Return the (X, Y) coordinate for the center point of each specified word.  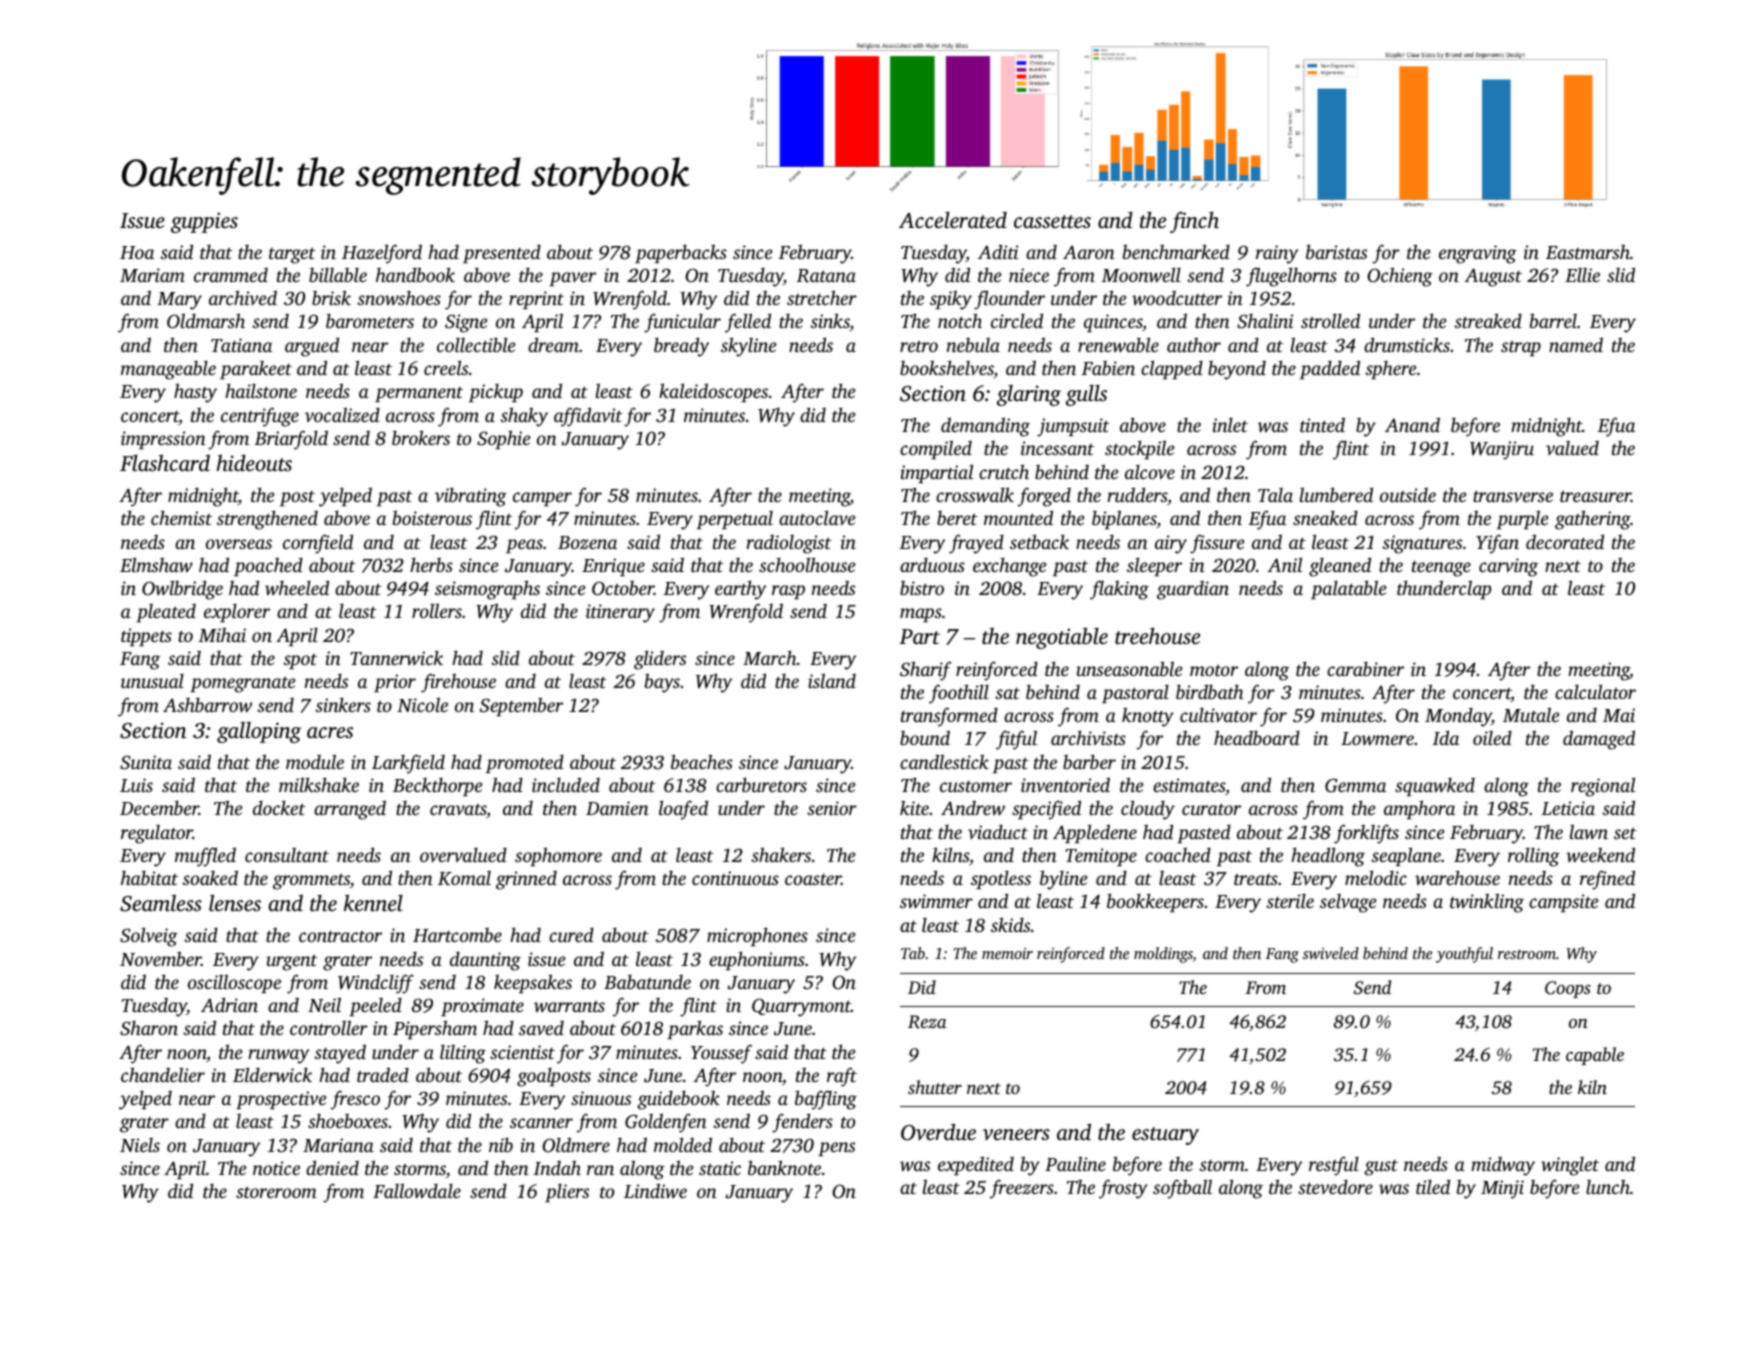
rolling (1534, 857)
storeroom (276, 1192)
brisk (331, 297)
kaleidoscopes (713, 392)
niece (1029, 275)
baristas (1336, 251)
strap (1521, 348)
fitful (1016, 740)
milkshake (319, 784)
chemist (181, 517)
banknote (784, 1167)
